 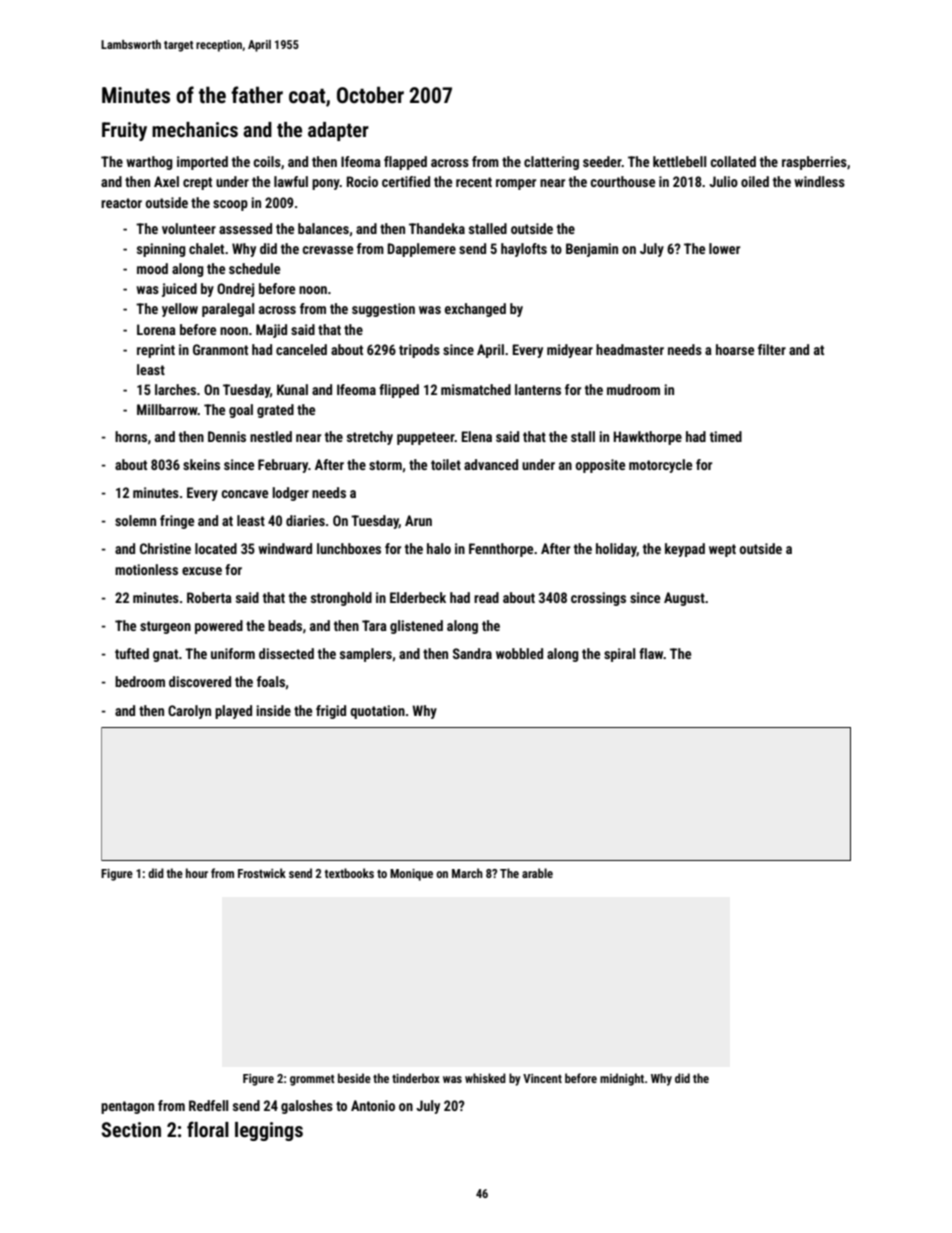 I want to click on Axel, so click(x=166, y=181).
